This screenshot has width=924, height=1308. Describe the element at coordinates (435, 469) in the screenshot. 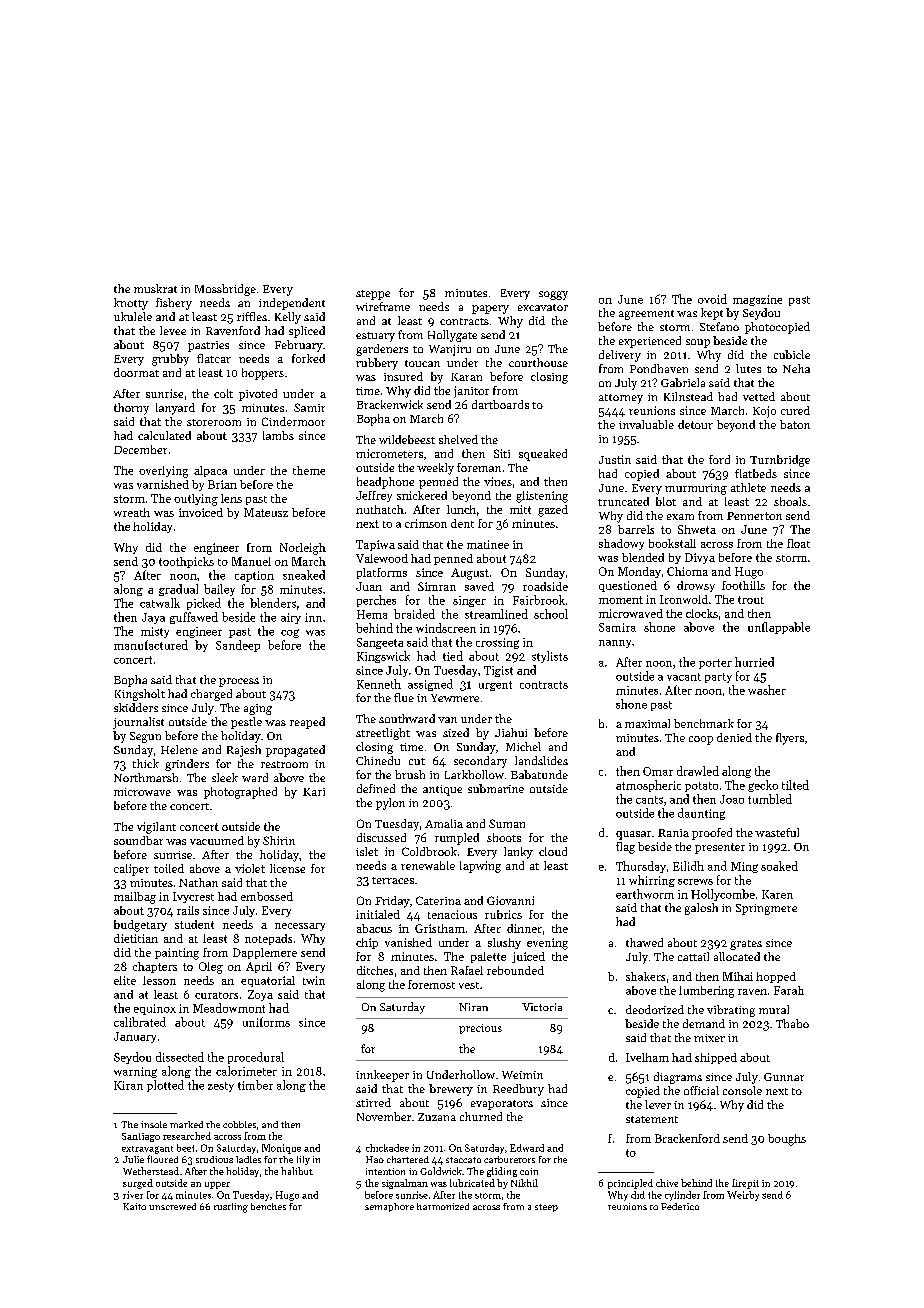

I see `weekly` at that location.
